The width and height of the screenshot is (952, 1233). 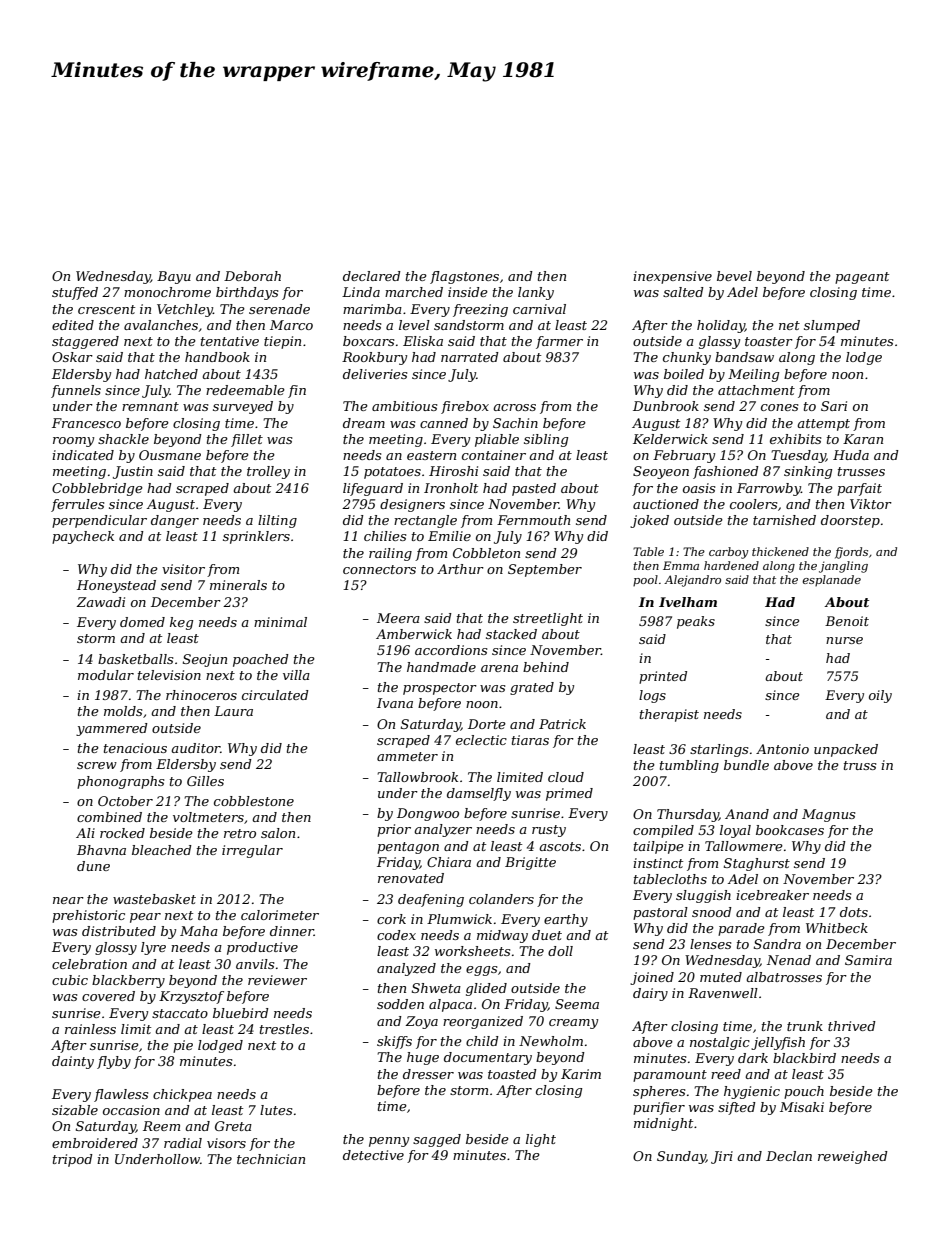 I want to click on Fernmouth, so click(x=533, y=520).
